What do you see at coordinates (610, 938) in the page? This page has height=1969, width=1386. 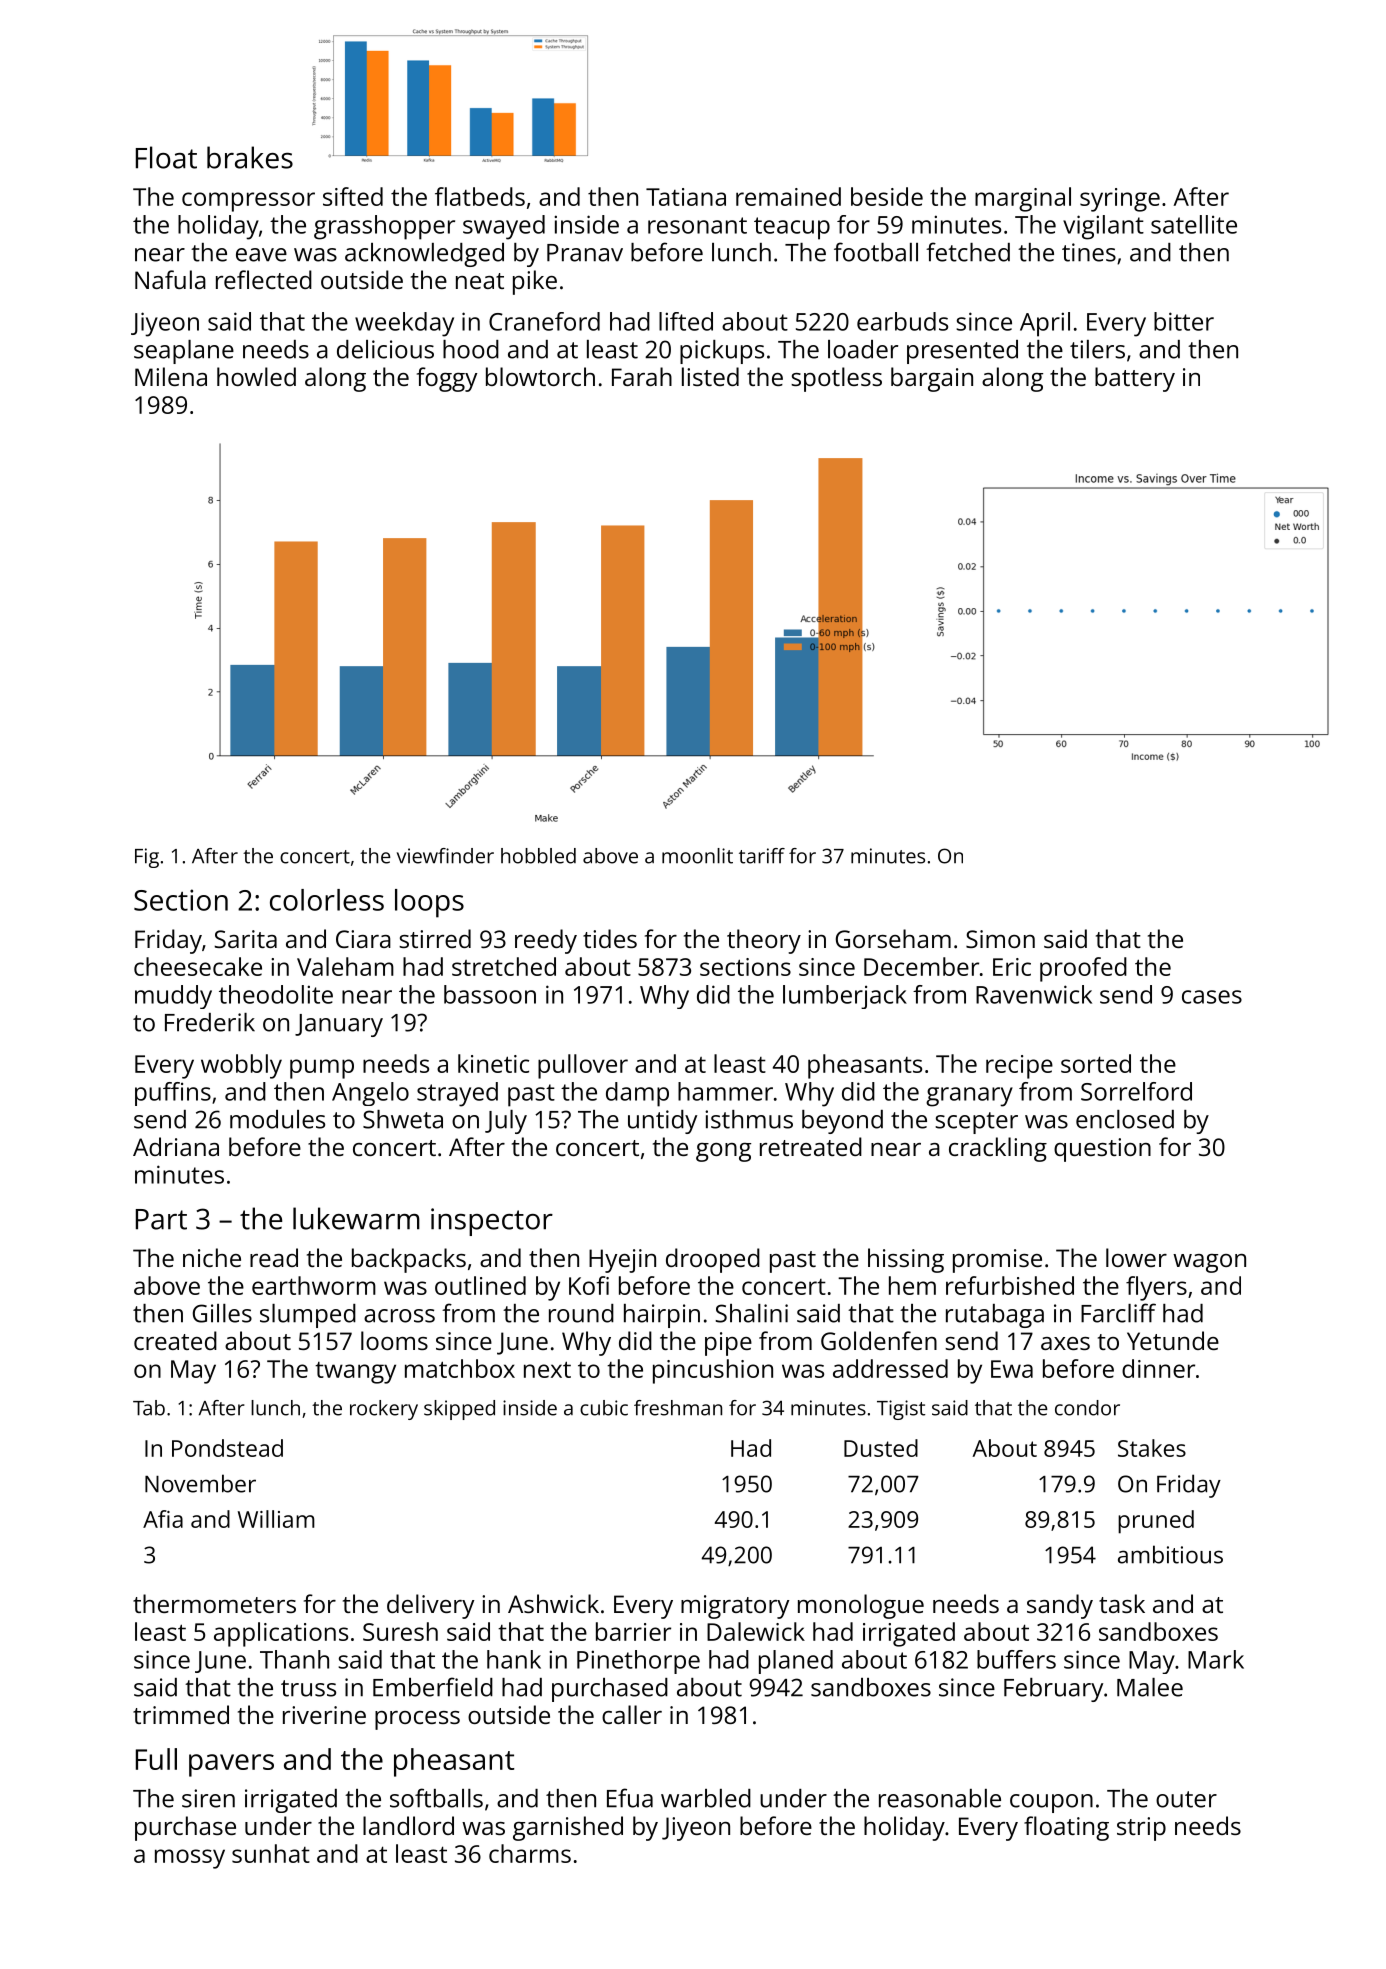 I see `tides` at bounding box center [610, 938].
